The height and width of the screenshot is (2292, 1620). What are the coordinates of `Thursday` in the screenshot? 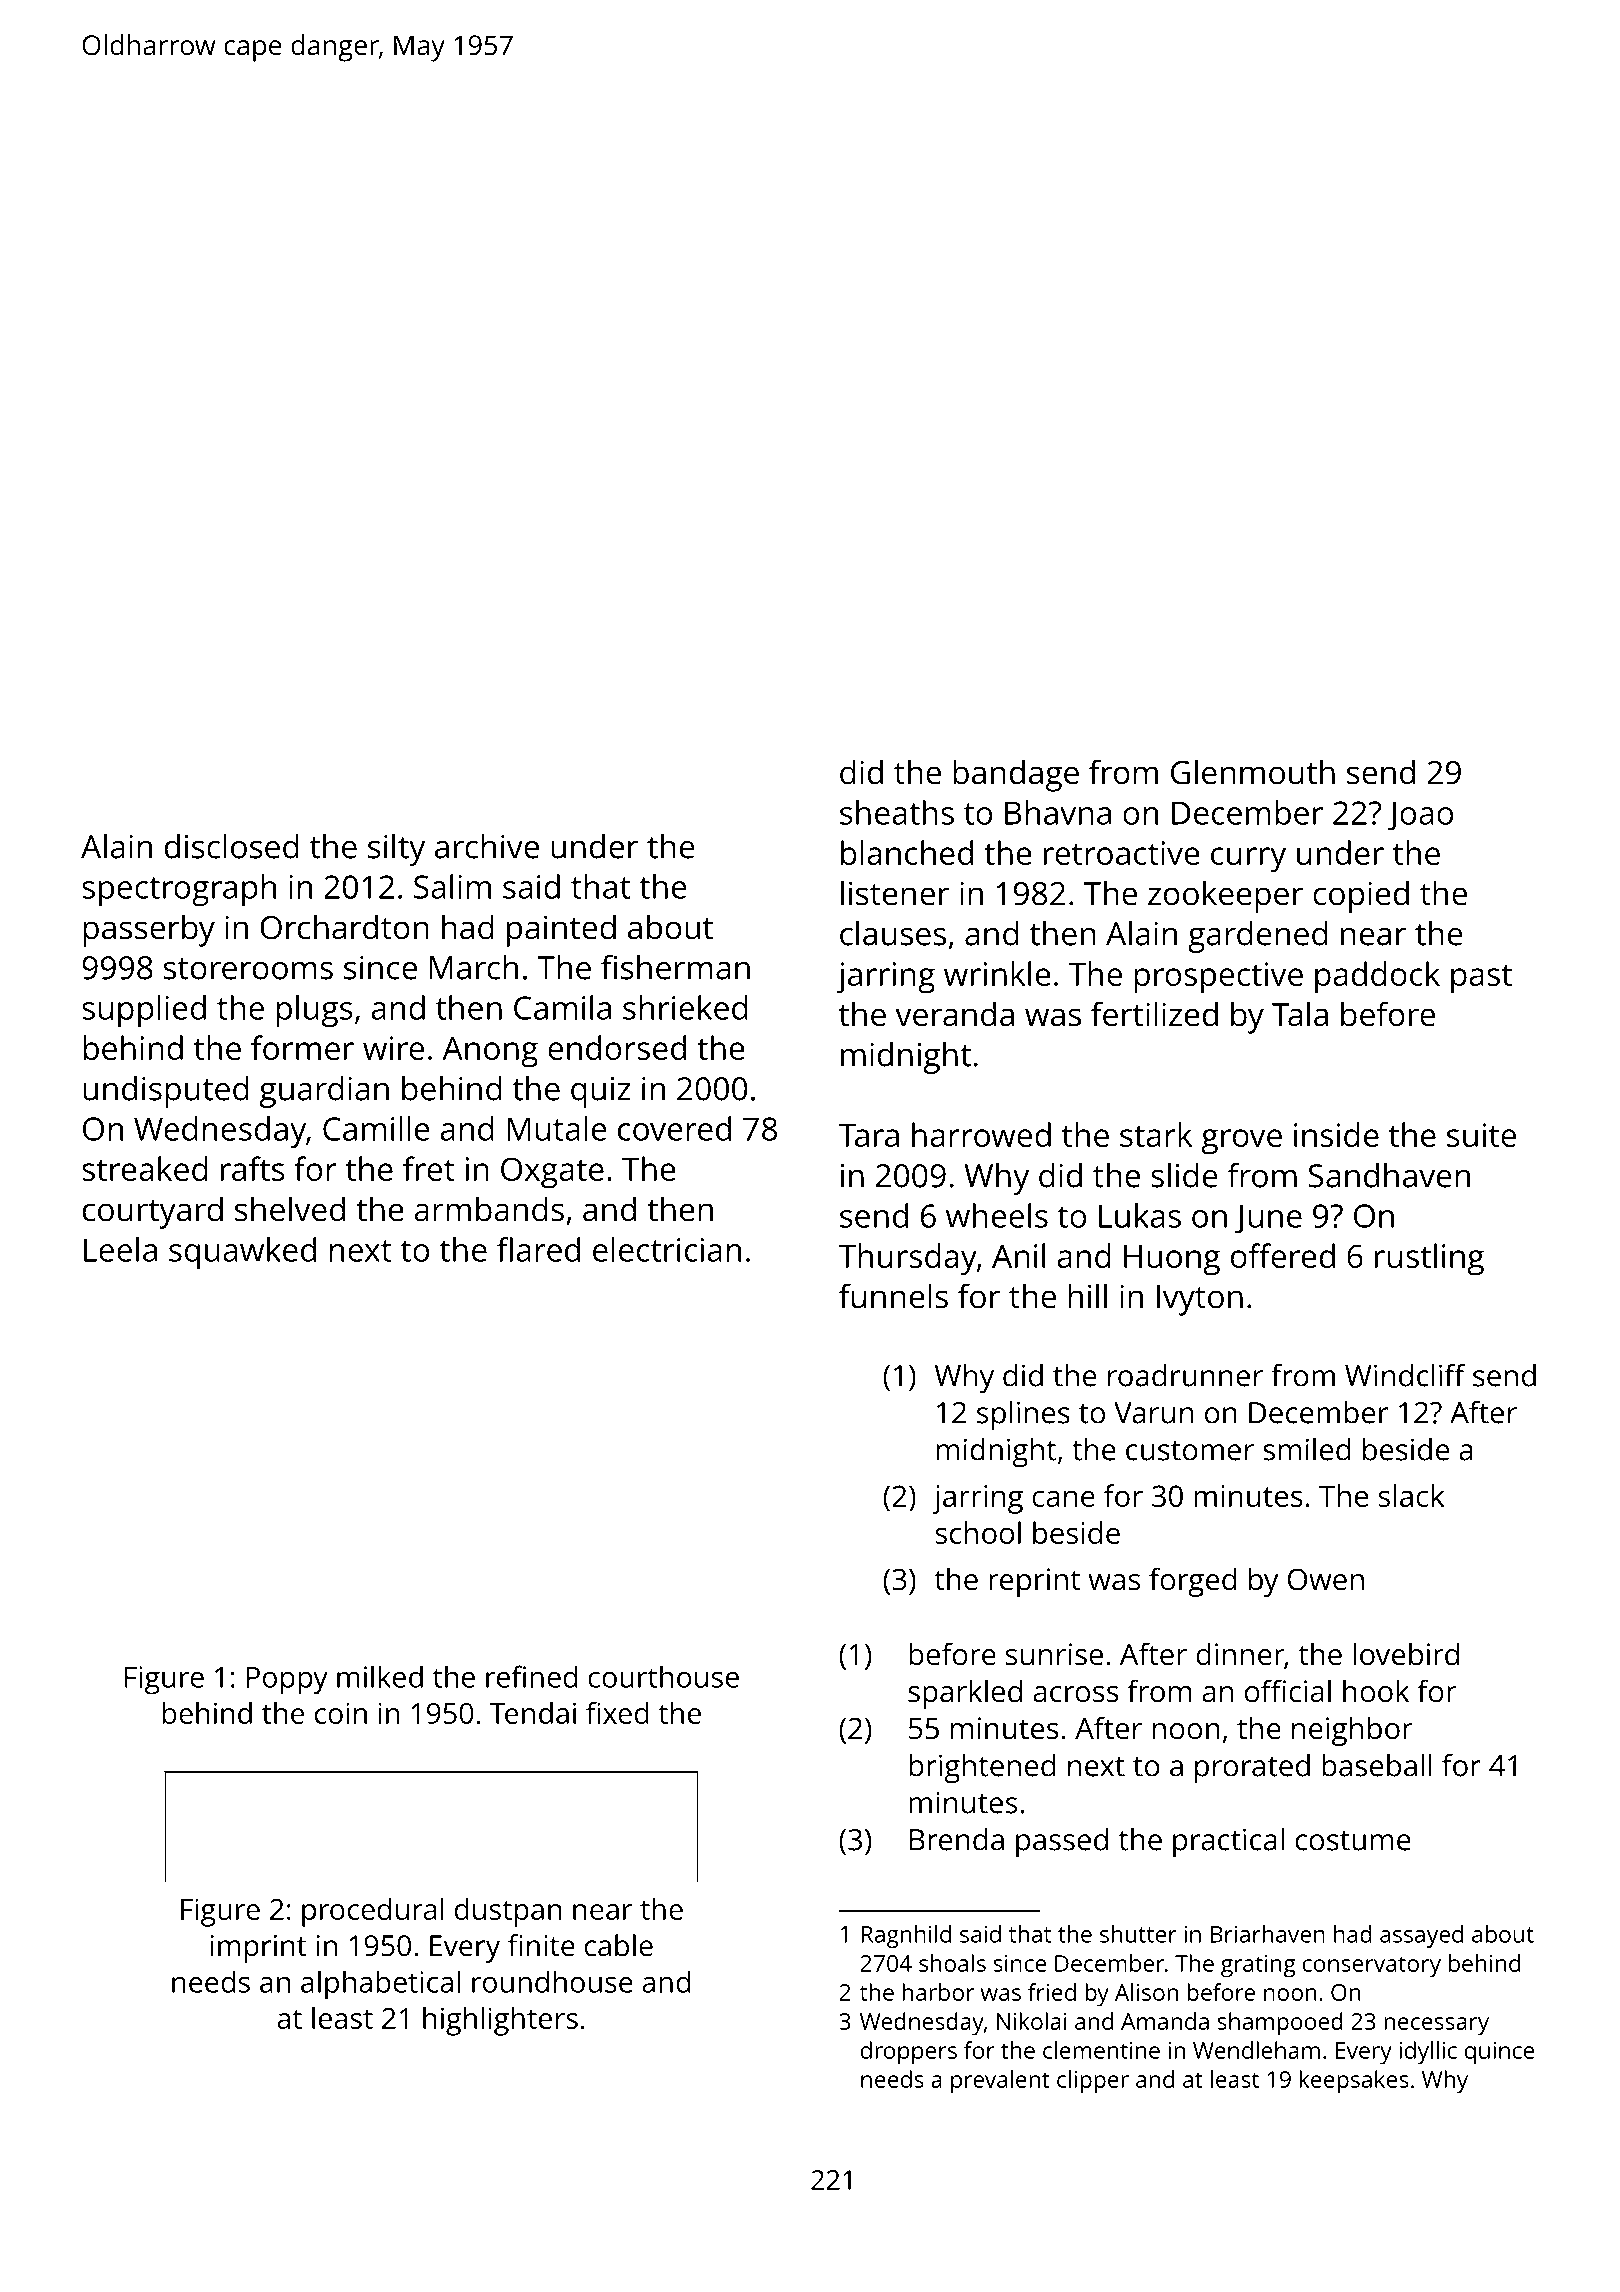 It's located at (908, 1259).
